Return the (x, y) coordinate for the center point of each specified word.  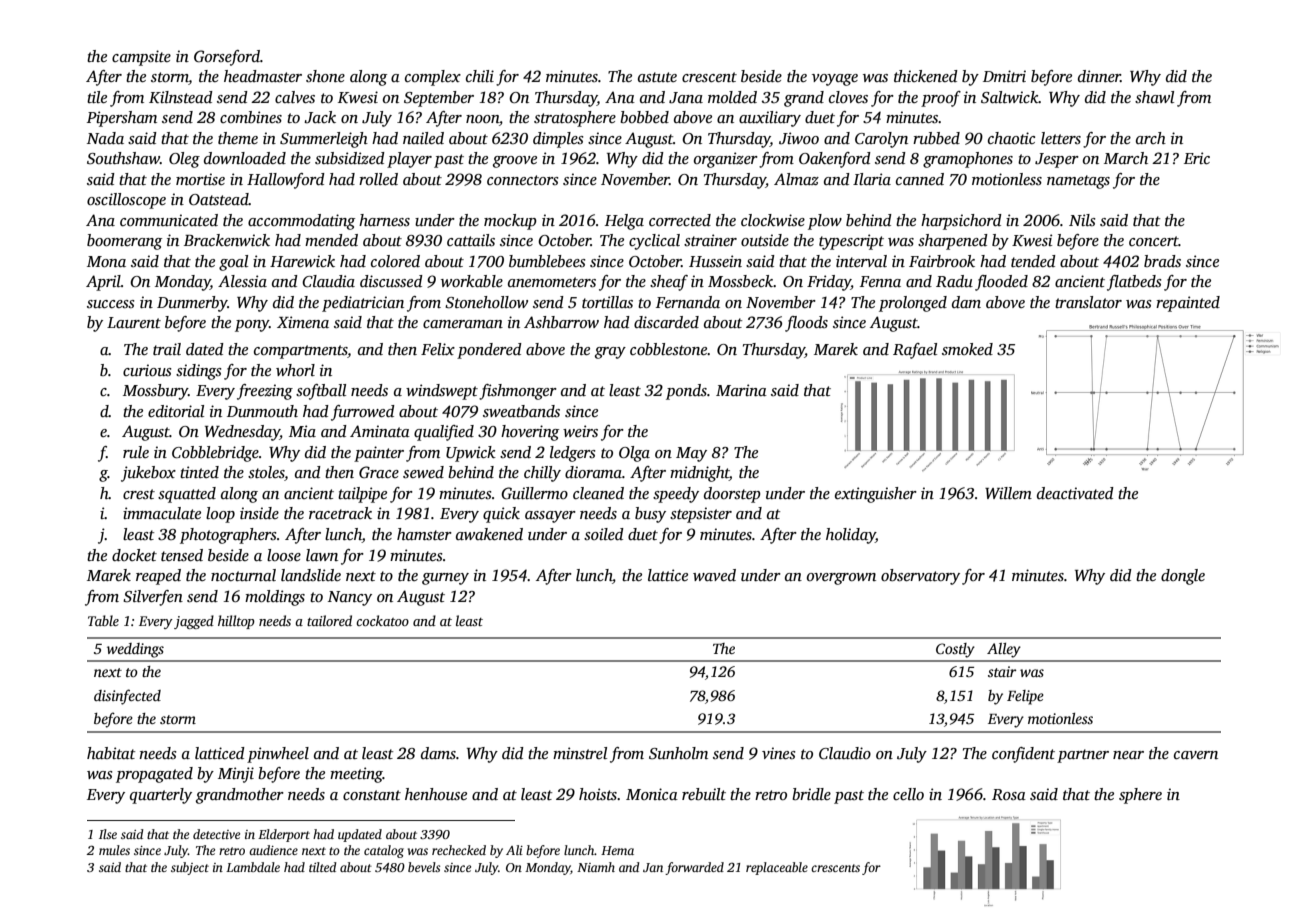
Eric (1197, 158)
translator (1088, 302)
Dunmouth (262, 411)
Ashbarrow (561, 322)
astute (657, 77)
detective (216, 834)
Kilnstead (181, 97)
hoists (598, 794)
